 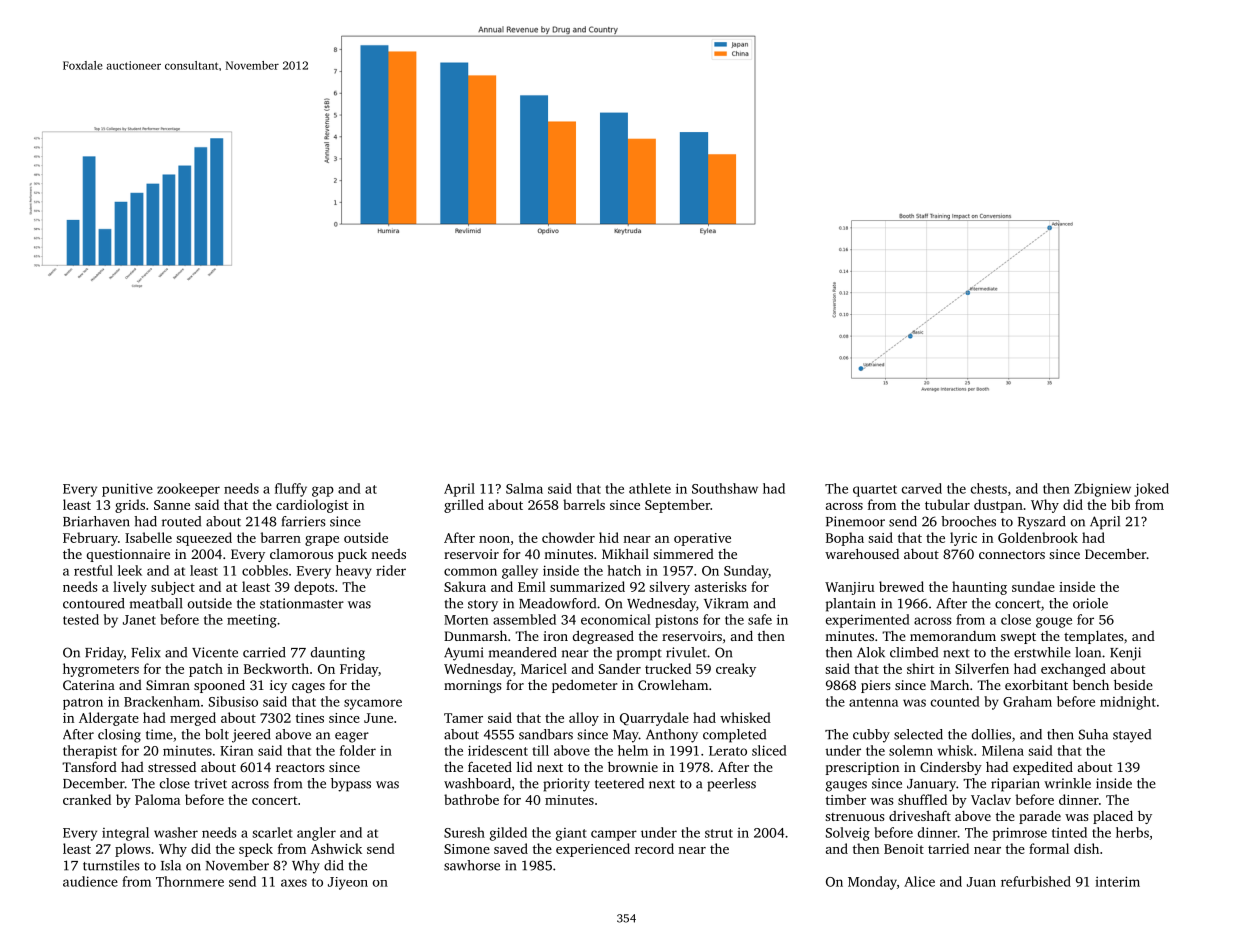 What do you see at coordinates (90, 881) in the screenshot?
I see `audience` at bounding box center [90, 881].
